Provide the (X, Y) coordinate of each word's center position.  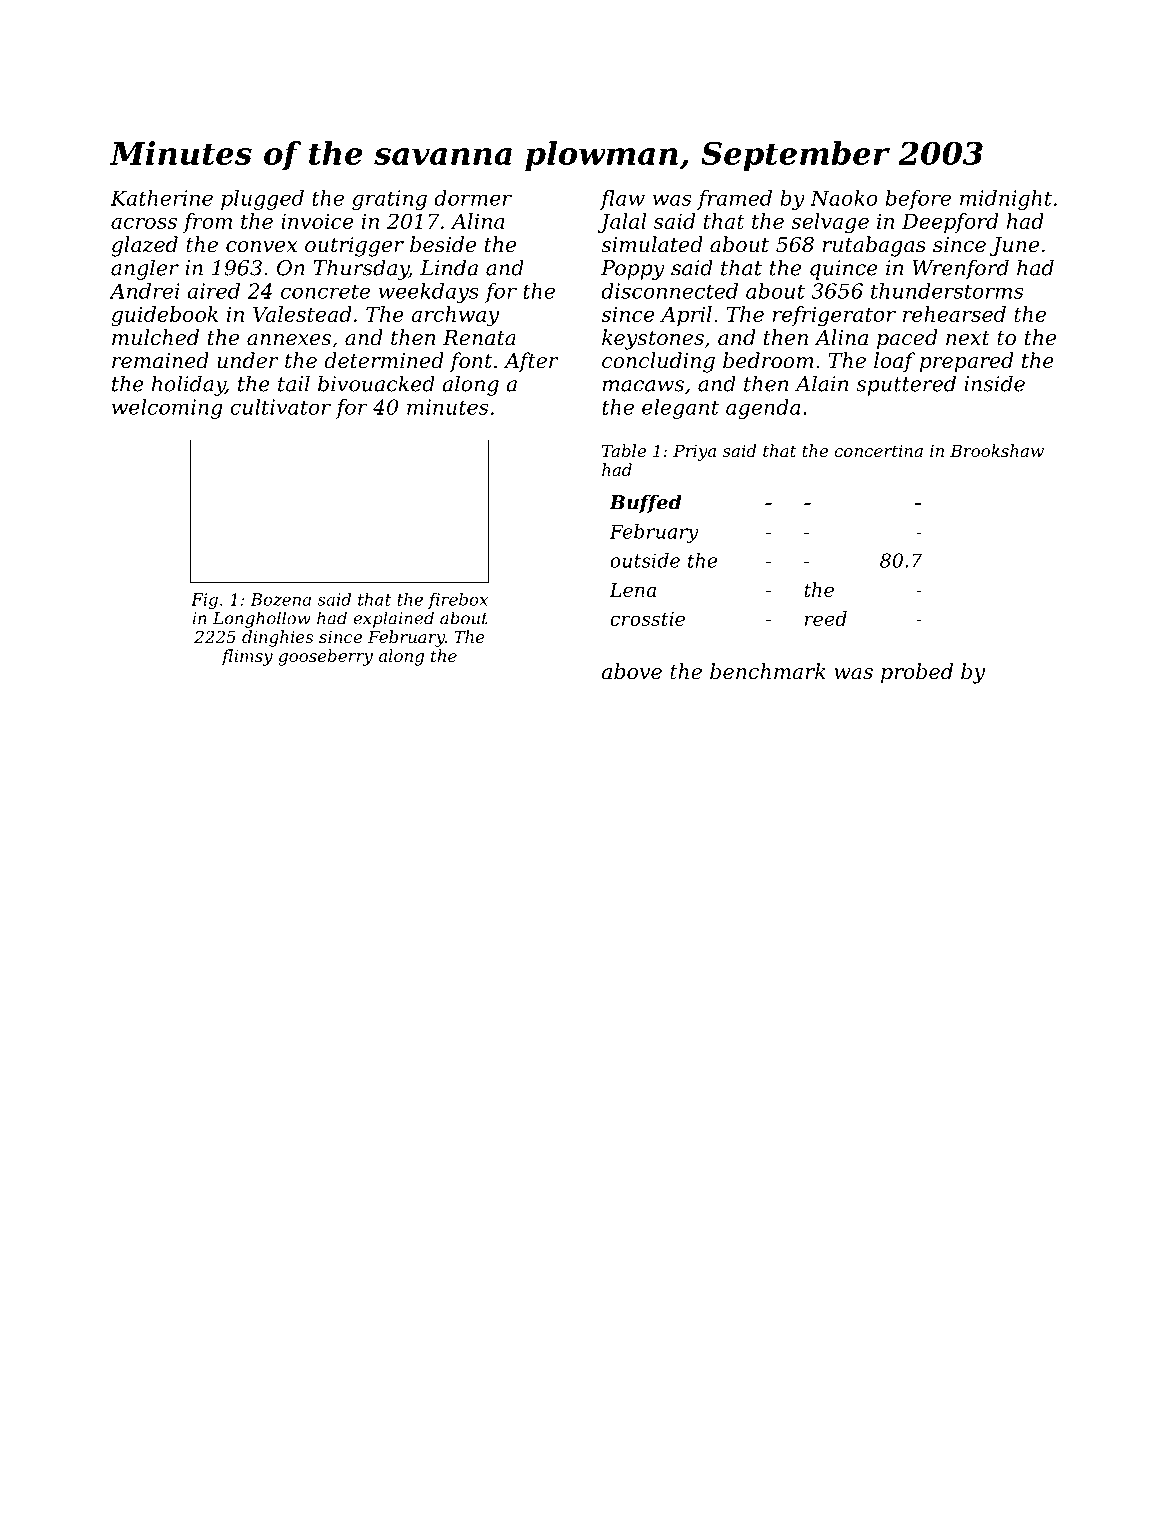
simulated (652, 244)
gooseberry (325, 657)
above (632, 671)
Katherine (161, 198)
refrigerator (834, 316)
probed (917, 673)
